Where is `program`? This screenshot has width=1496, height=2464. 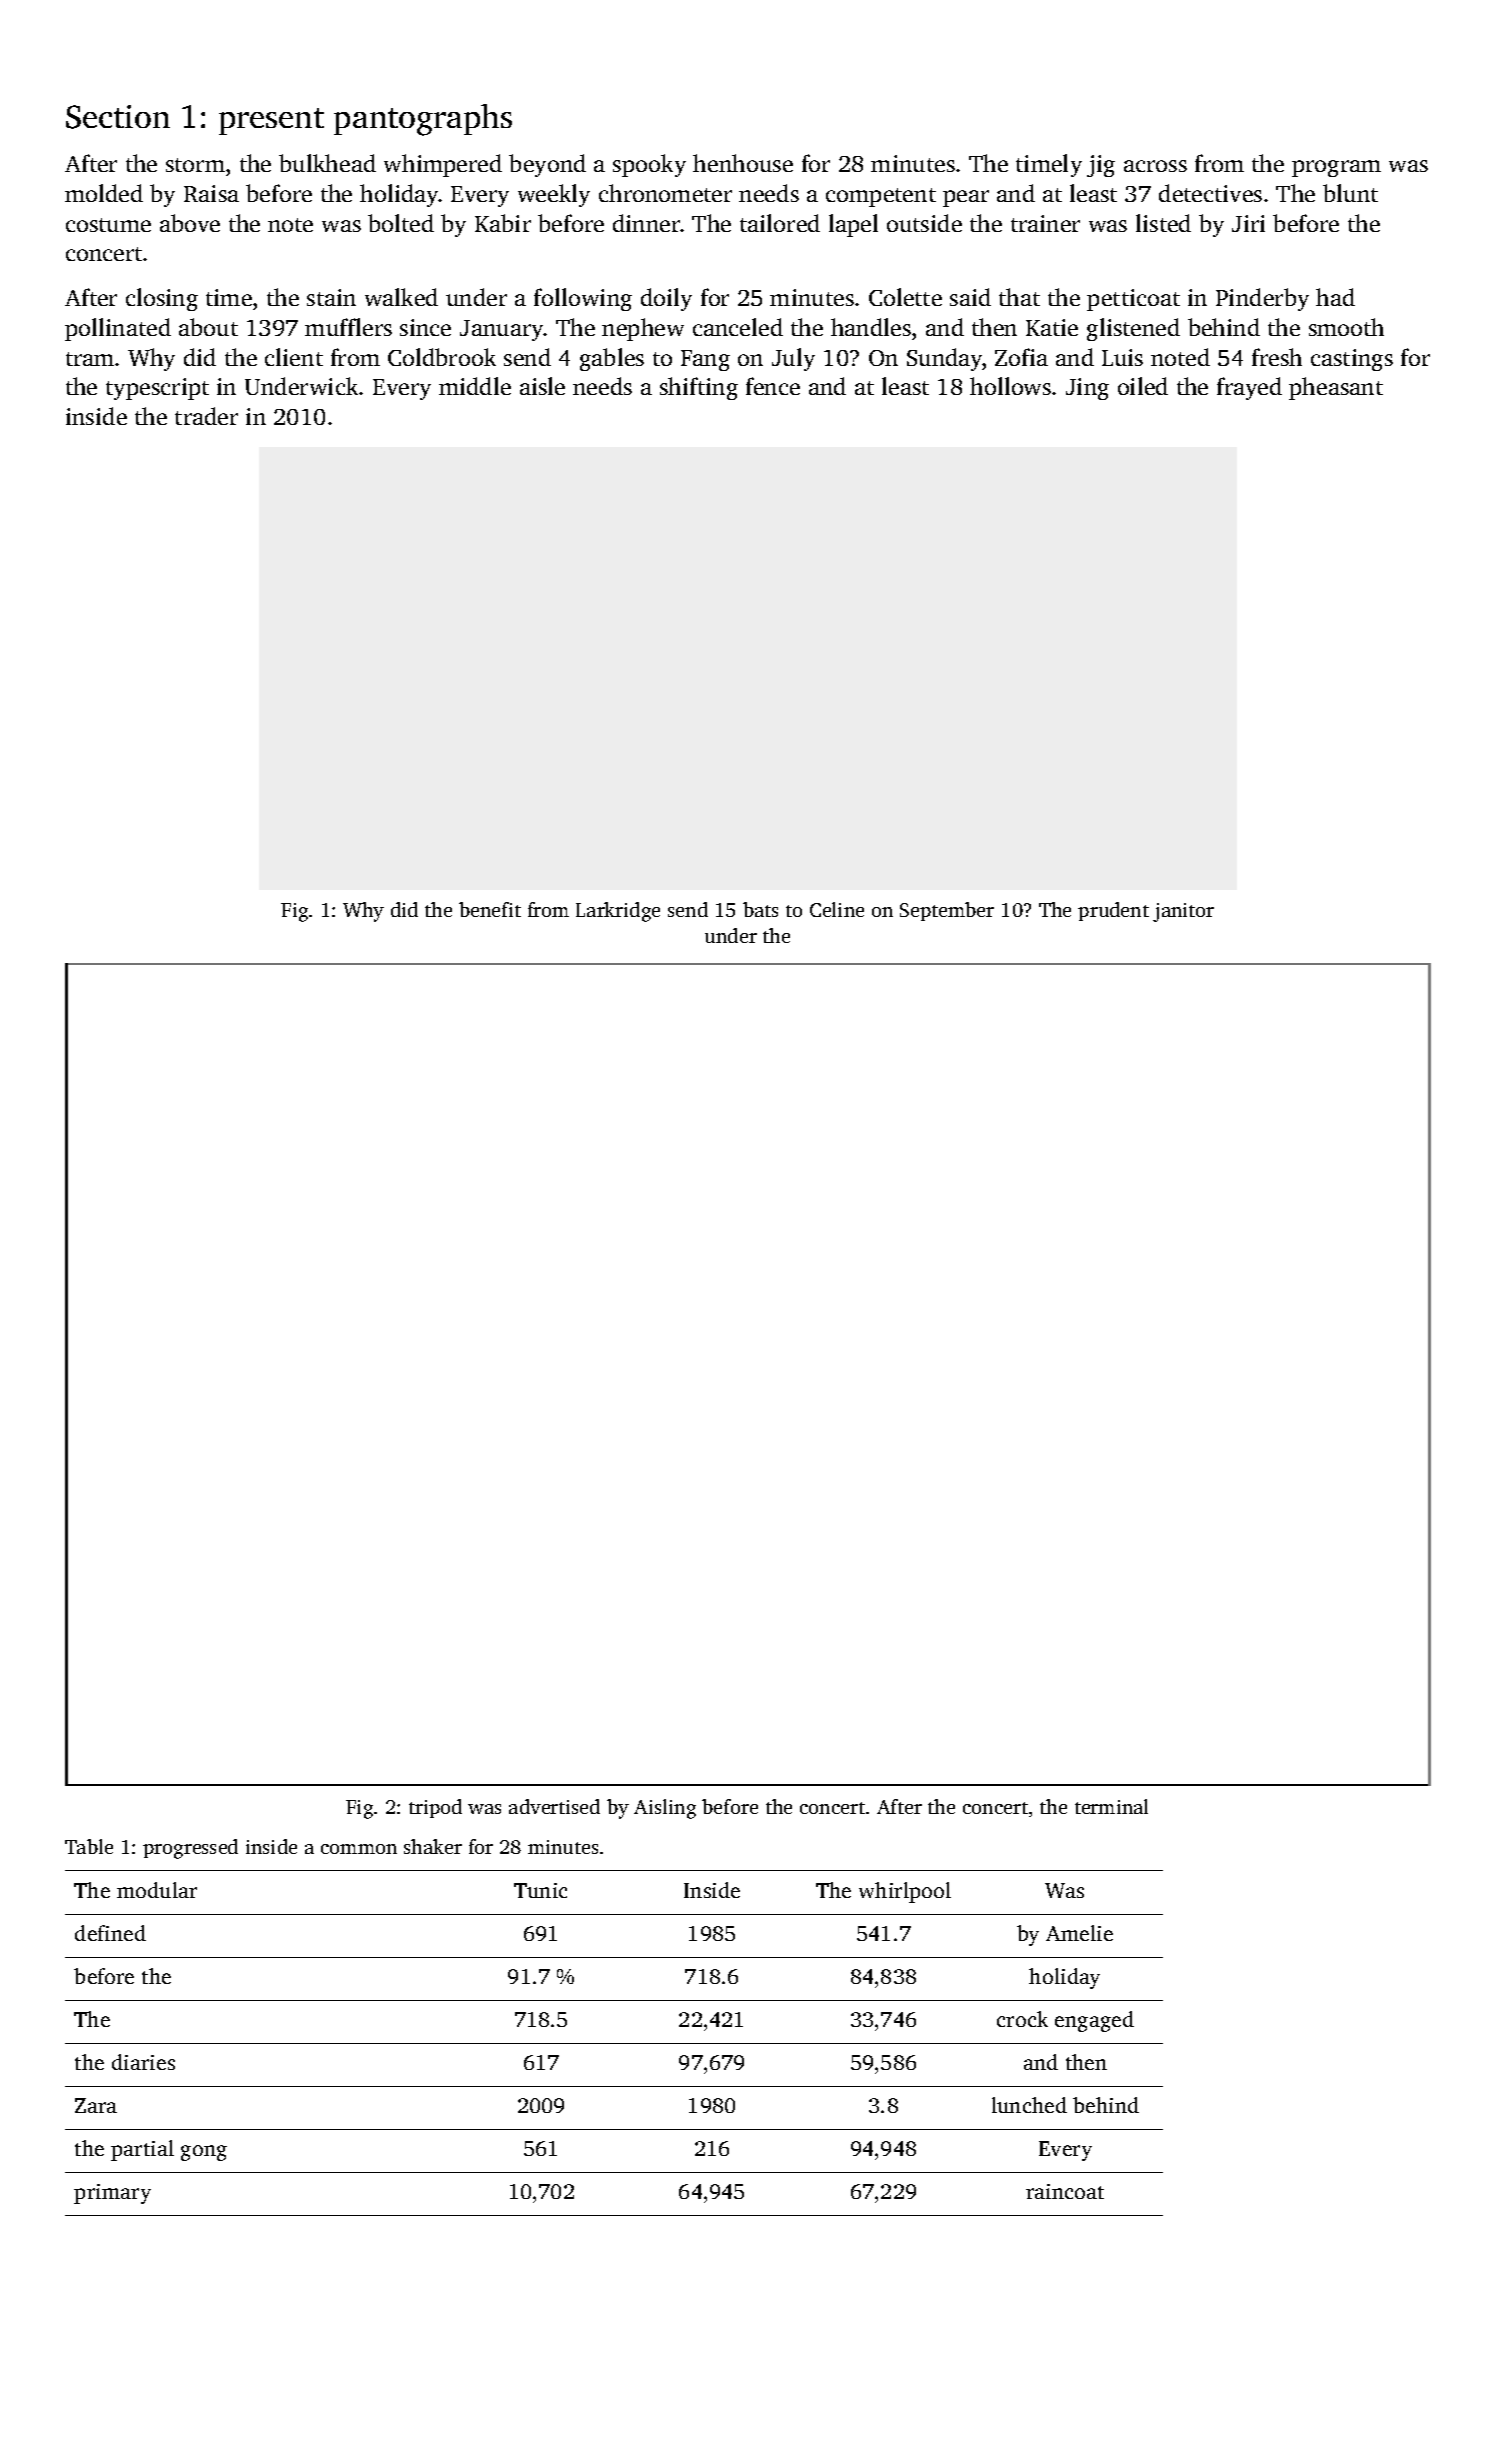
program is located at coordinates (1336, 168).
